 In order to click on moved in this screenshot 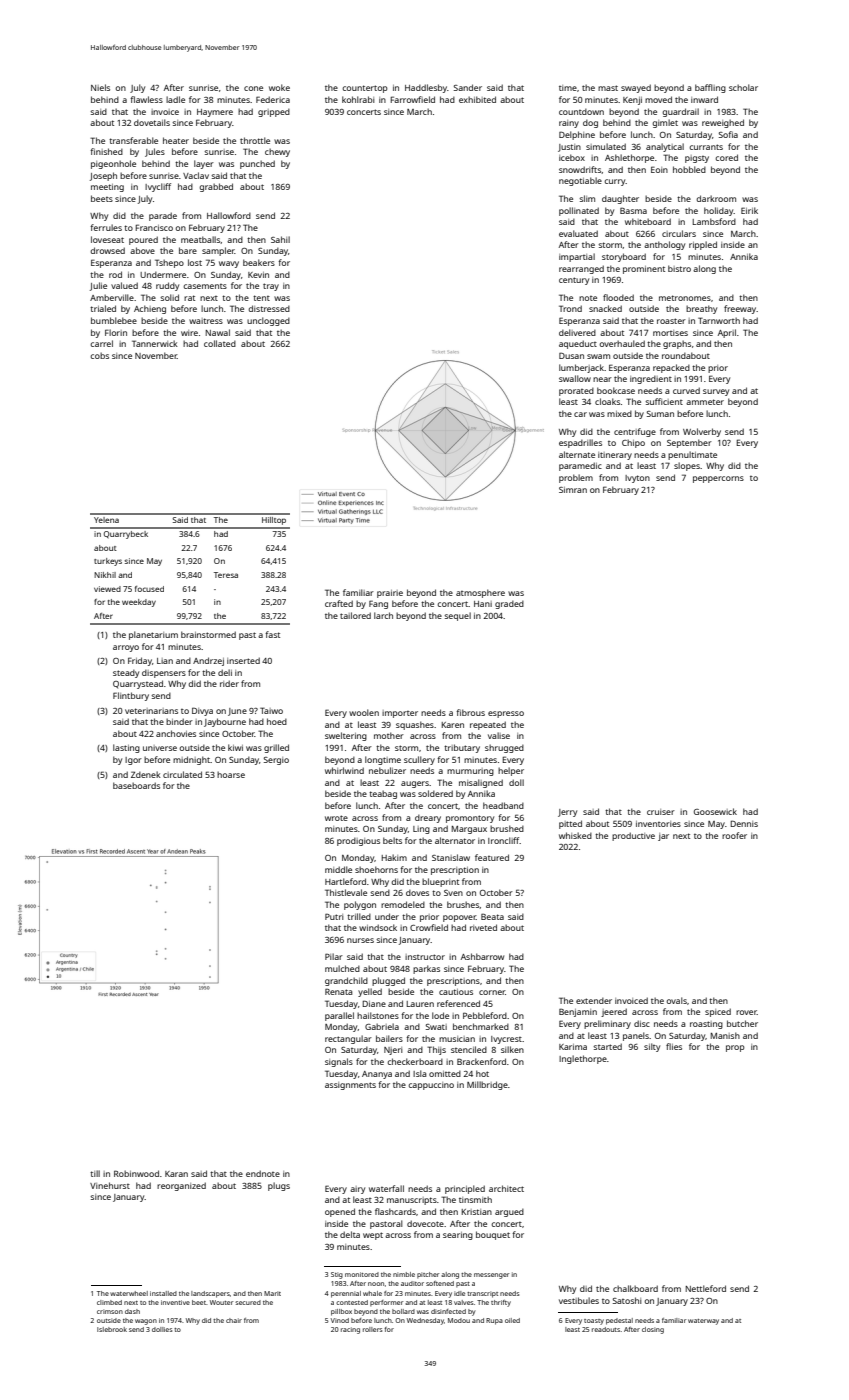, I will do `click(658, 99)`.
